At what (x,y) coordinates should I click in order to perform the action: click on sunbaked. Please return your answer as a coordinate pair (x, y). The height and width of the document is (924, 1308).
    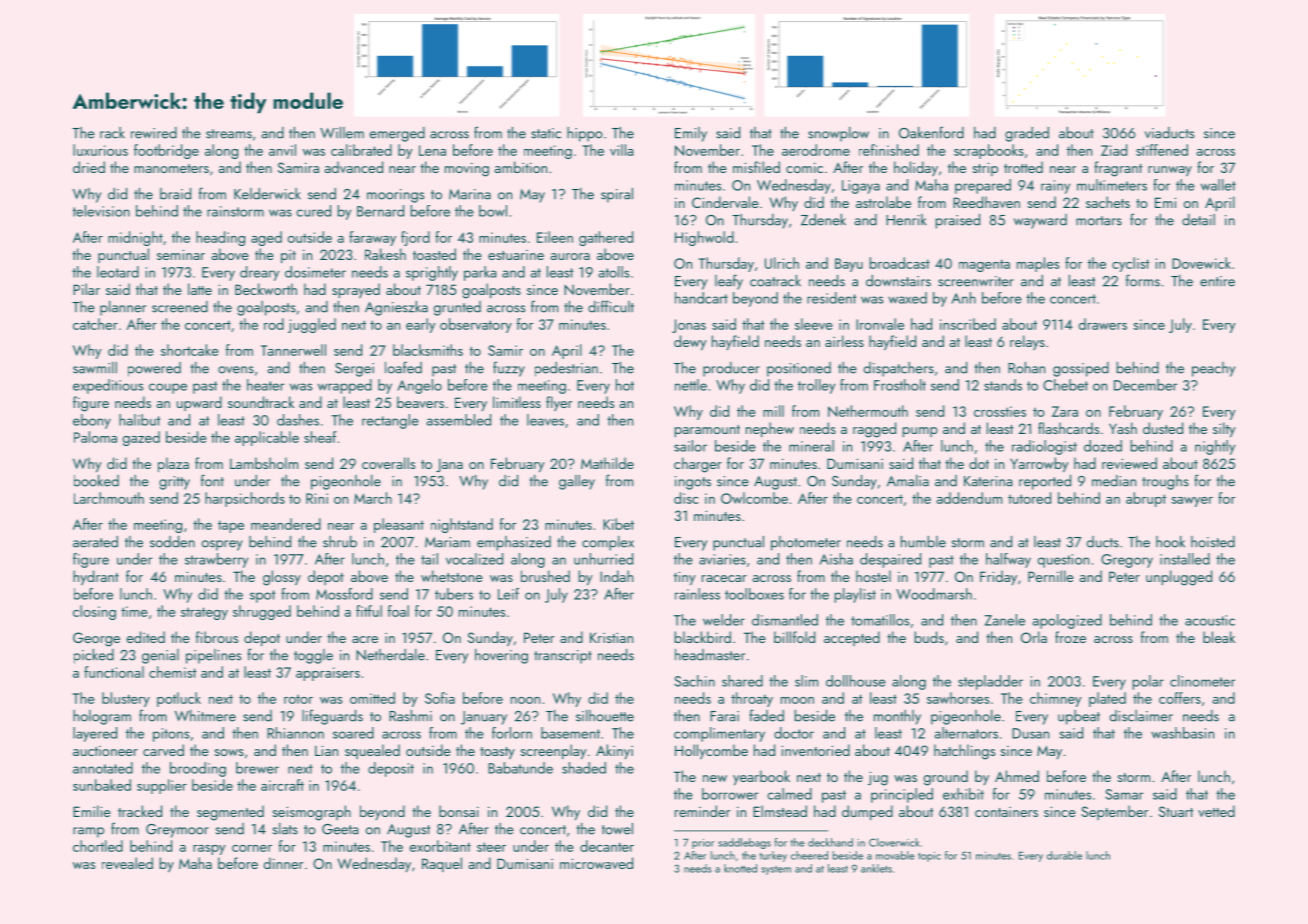
    Looking at the image, I should click on (102, 785).
